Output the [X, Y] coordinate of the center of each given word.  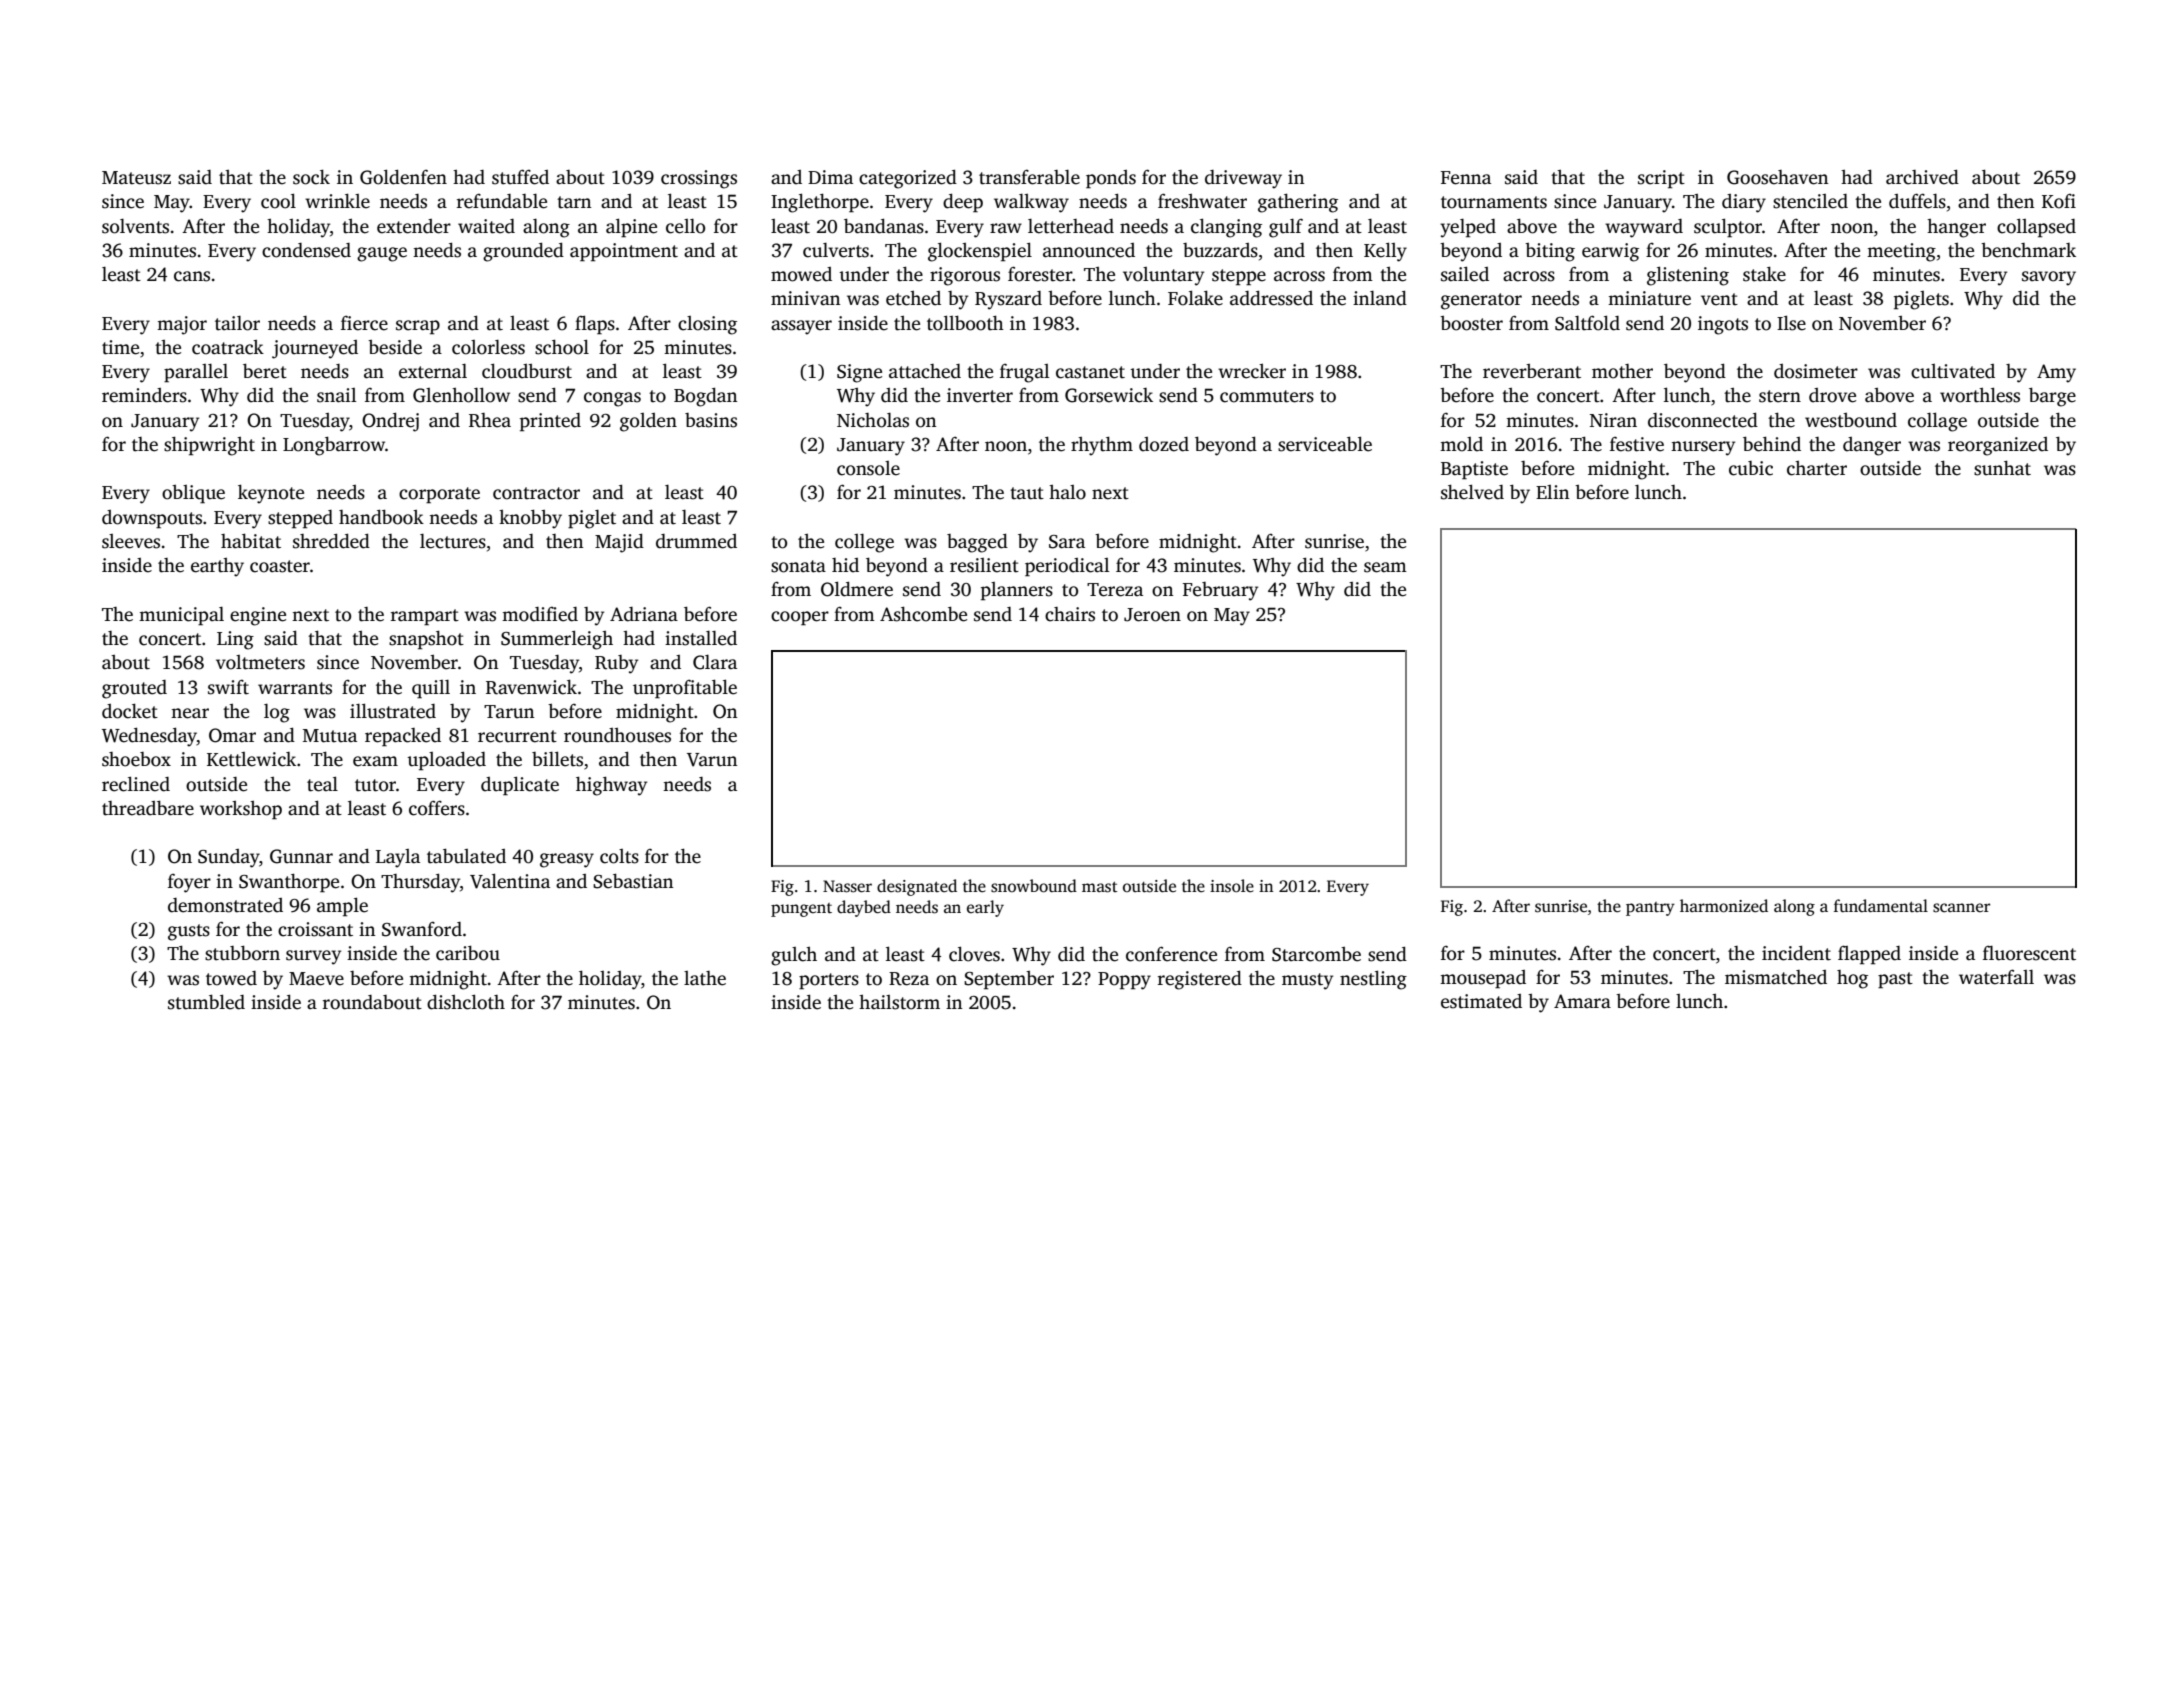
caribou [468, 953]
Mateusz [136, 178]
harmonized [1724, 906]
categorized [908, 179]
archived [1922, 177]
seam [1385, 567]
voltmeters [260, 662]
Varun [712, 760]
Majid [619, 543]
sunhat [2002, 468]
